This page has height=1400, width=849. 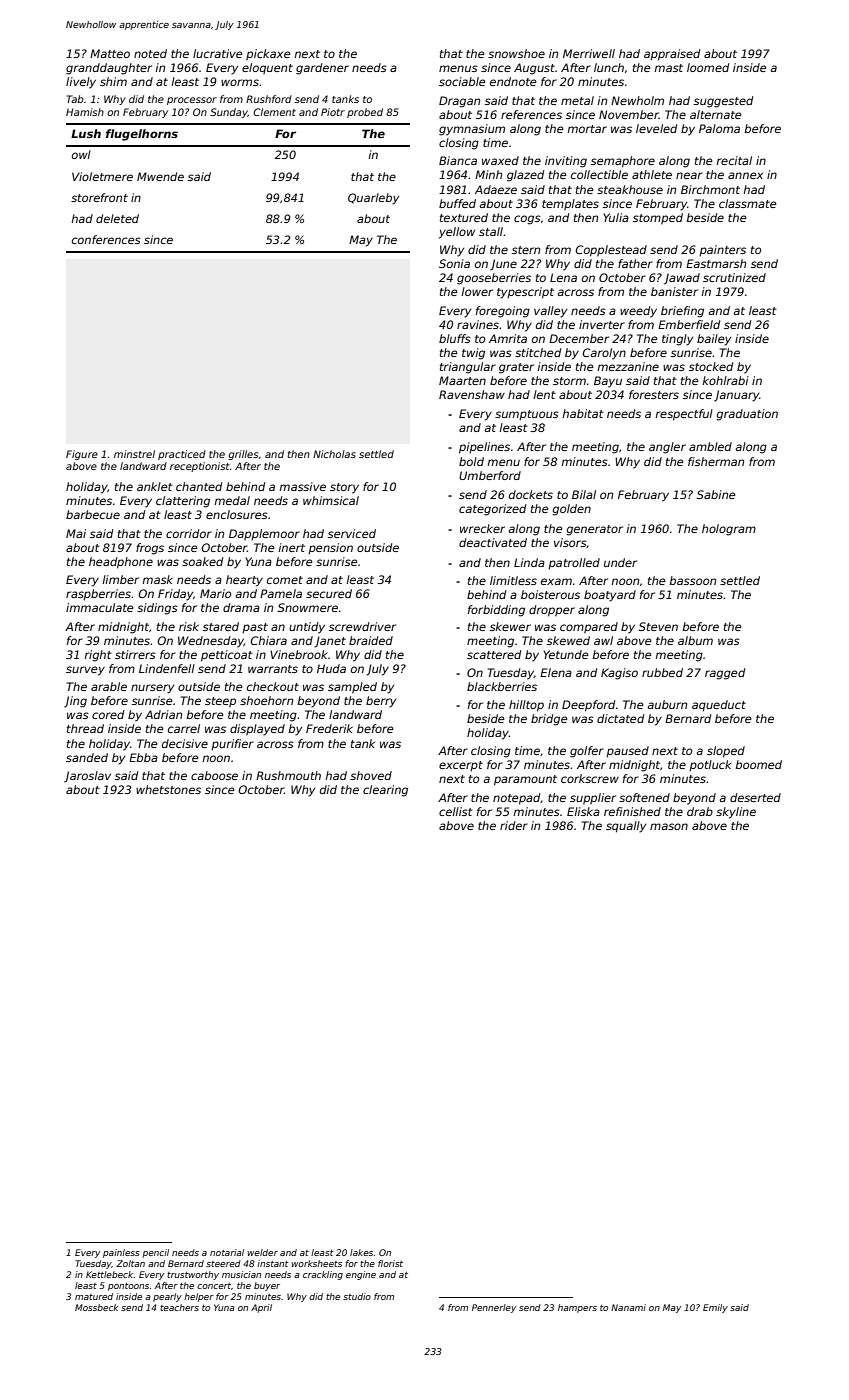 I want to click on Pennerley, so click(x=494, y=1308).
